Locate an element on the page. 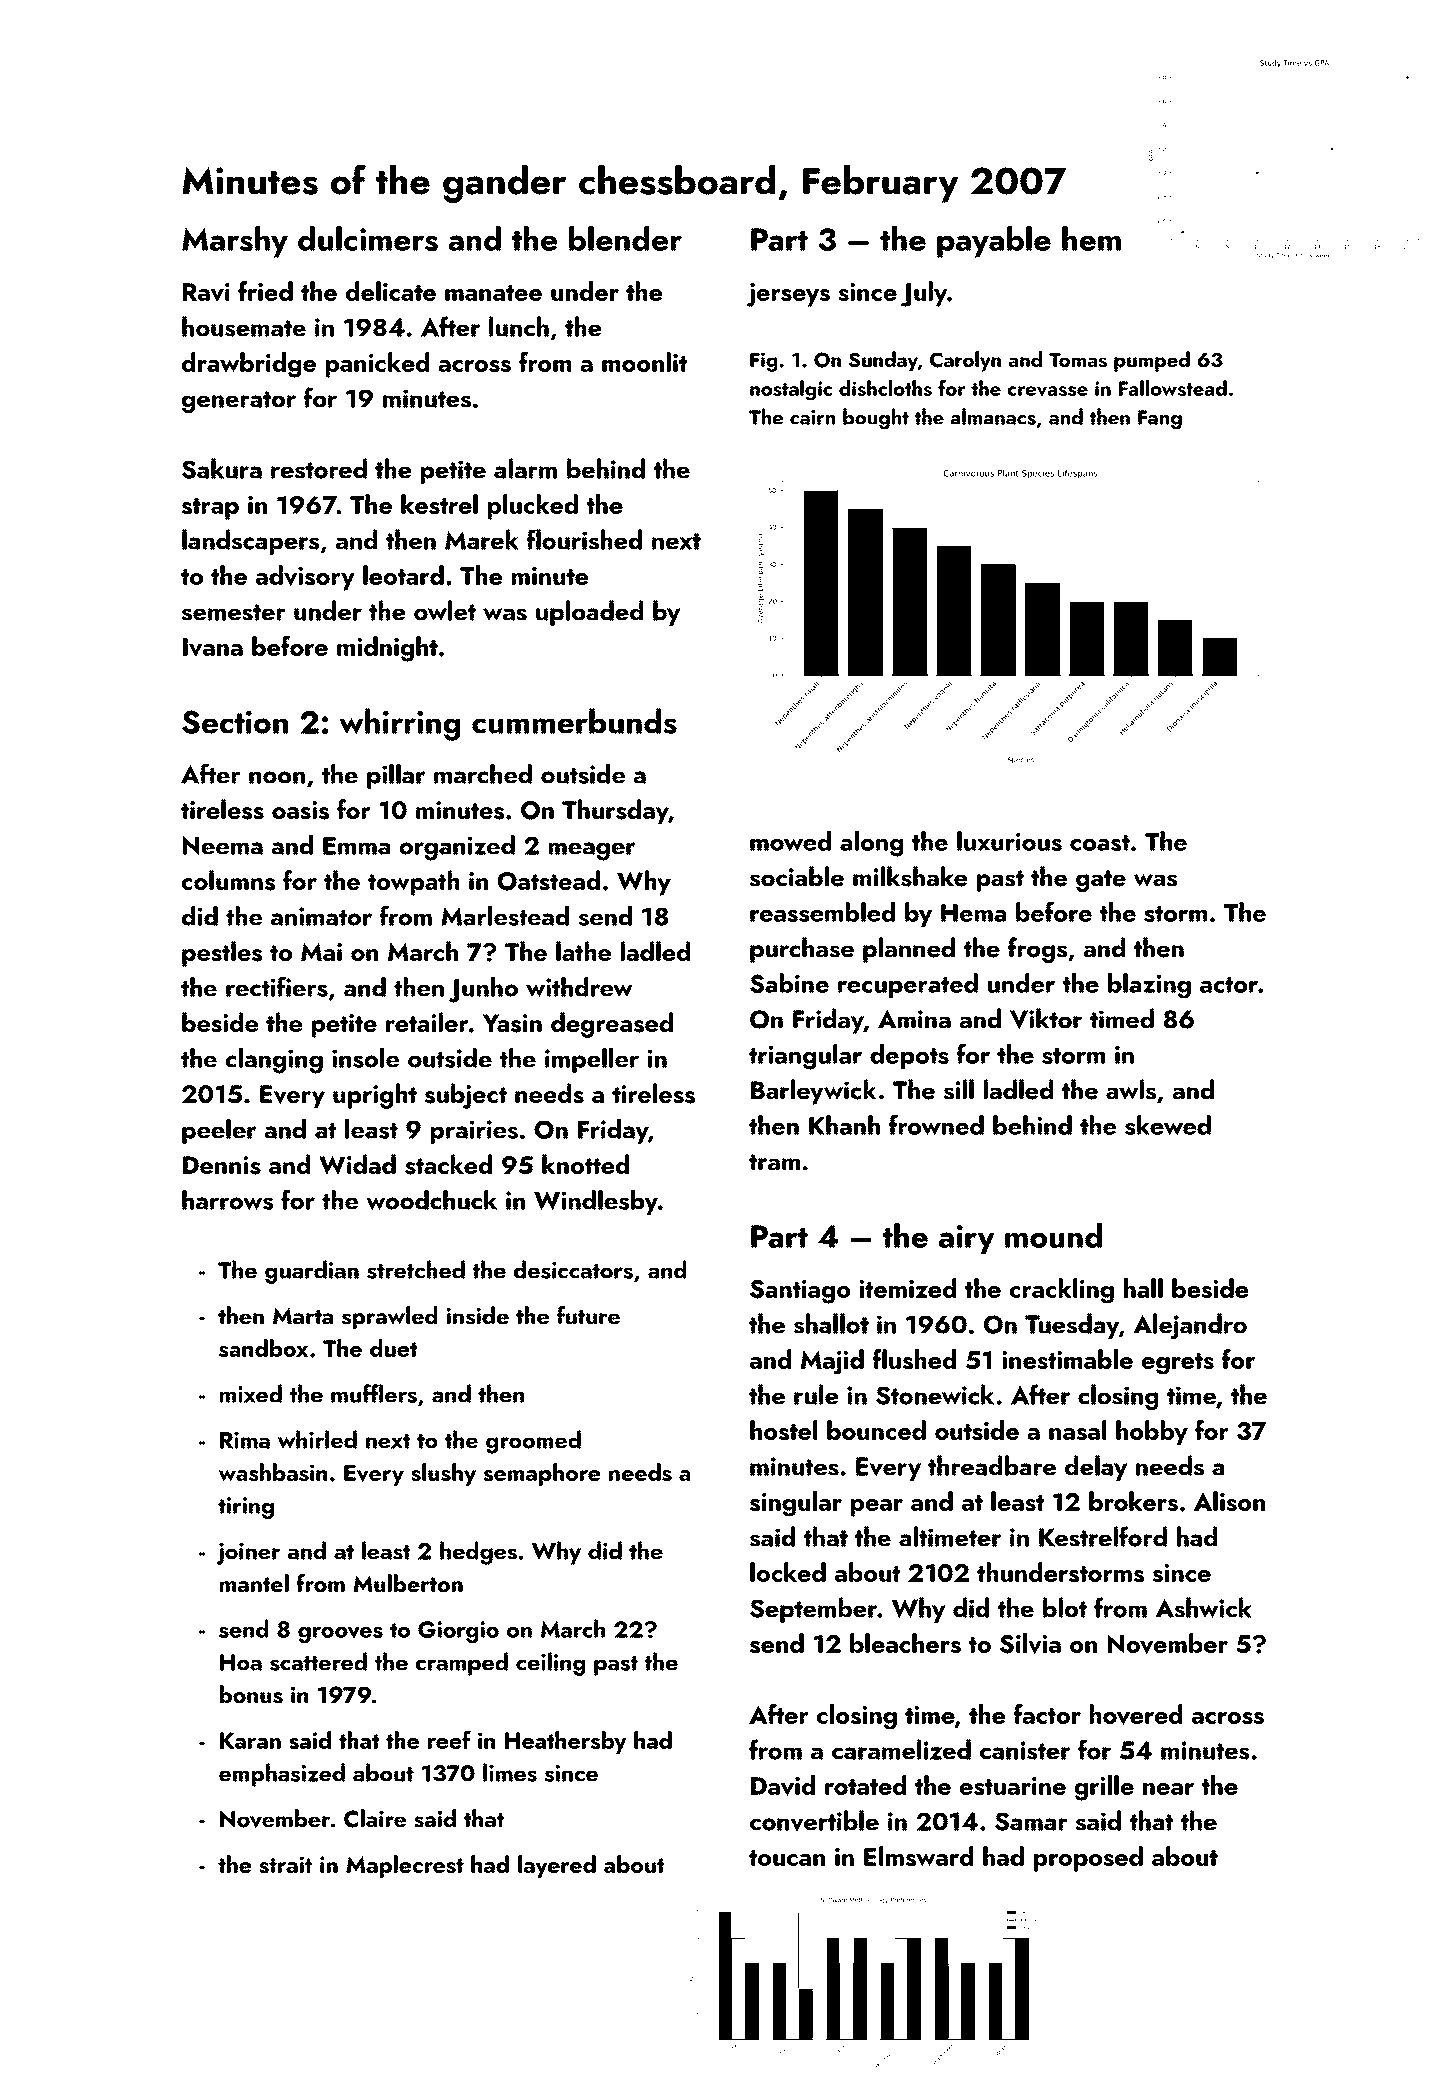 This page has height=2100, width=1450. pumped is located at coordinates (1152, 361).
